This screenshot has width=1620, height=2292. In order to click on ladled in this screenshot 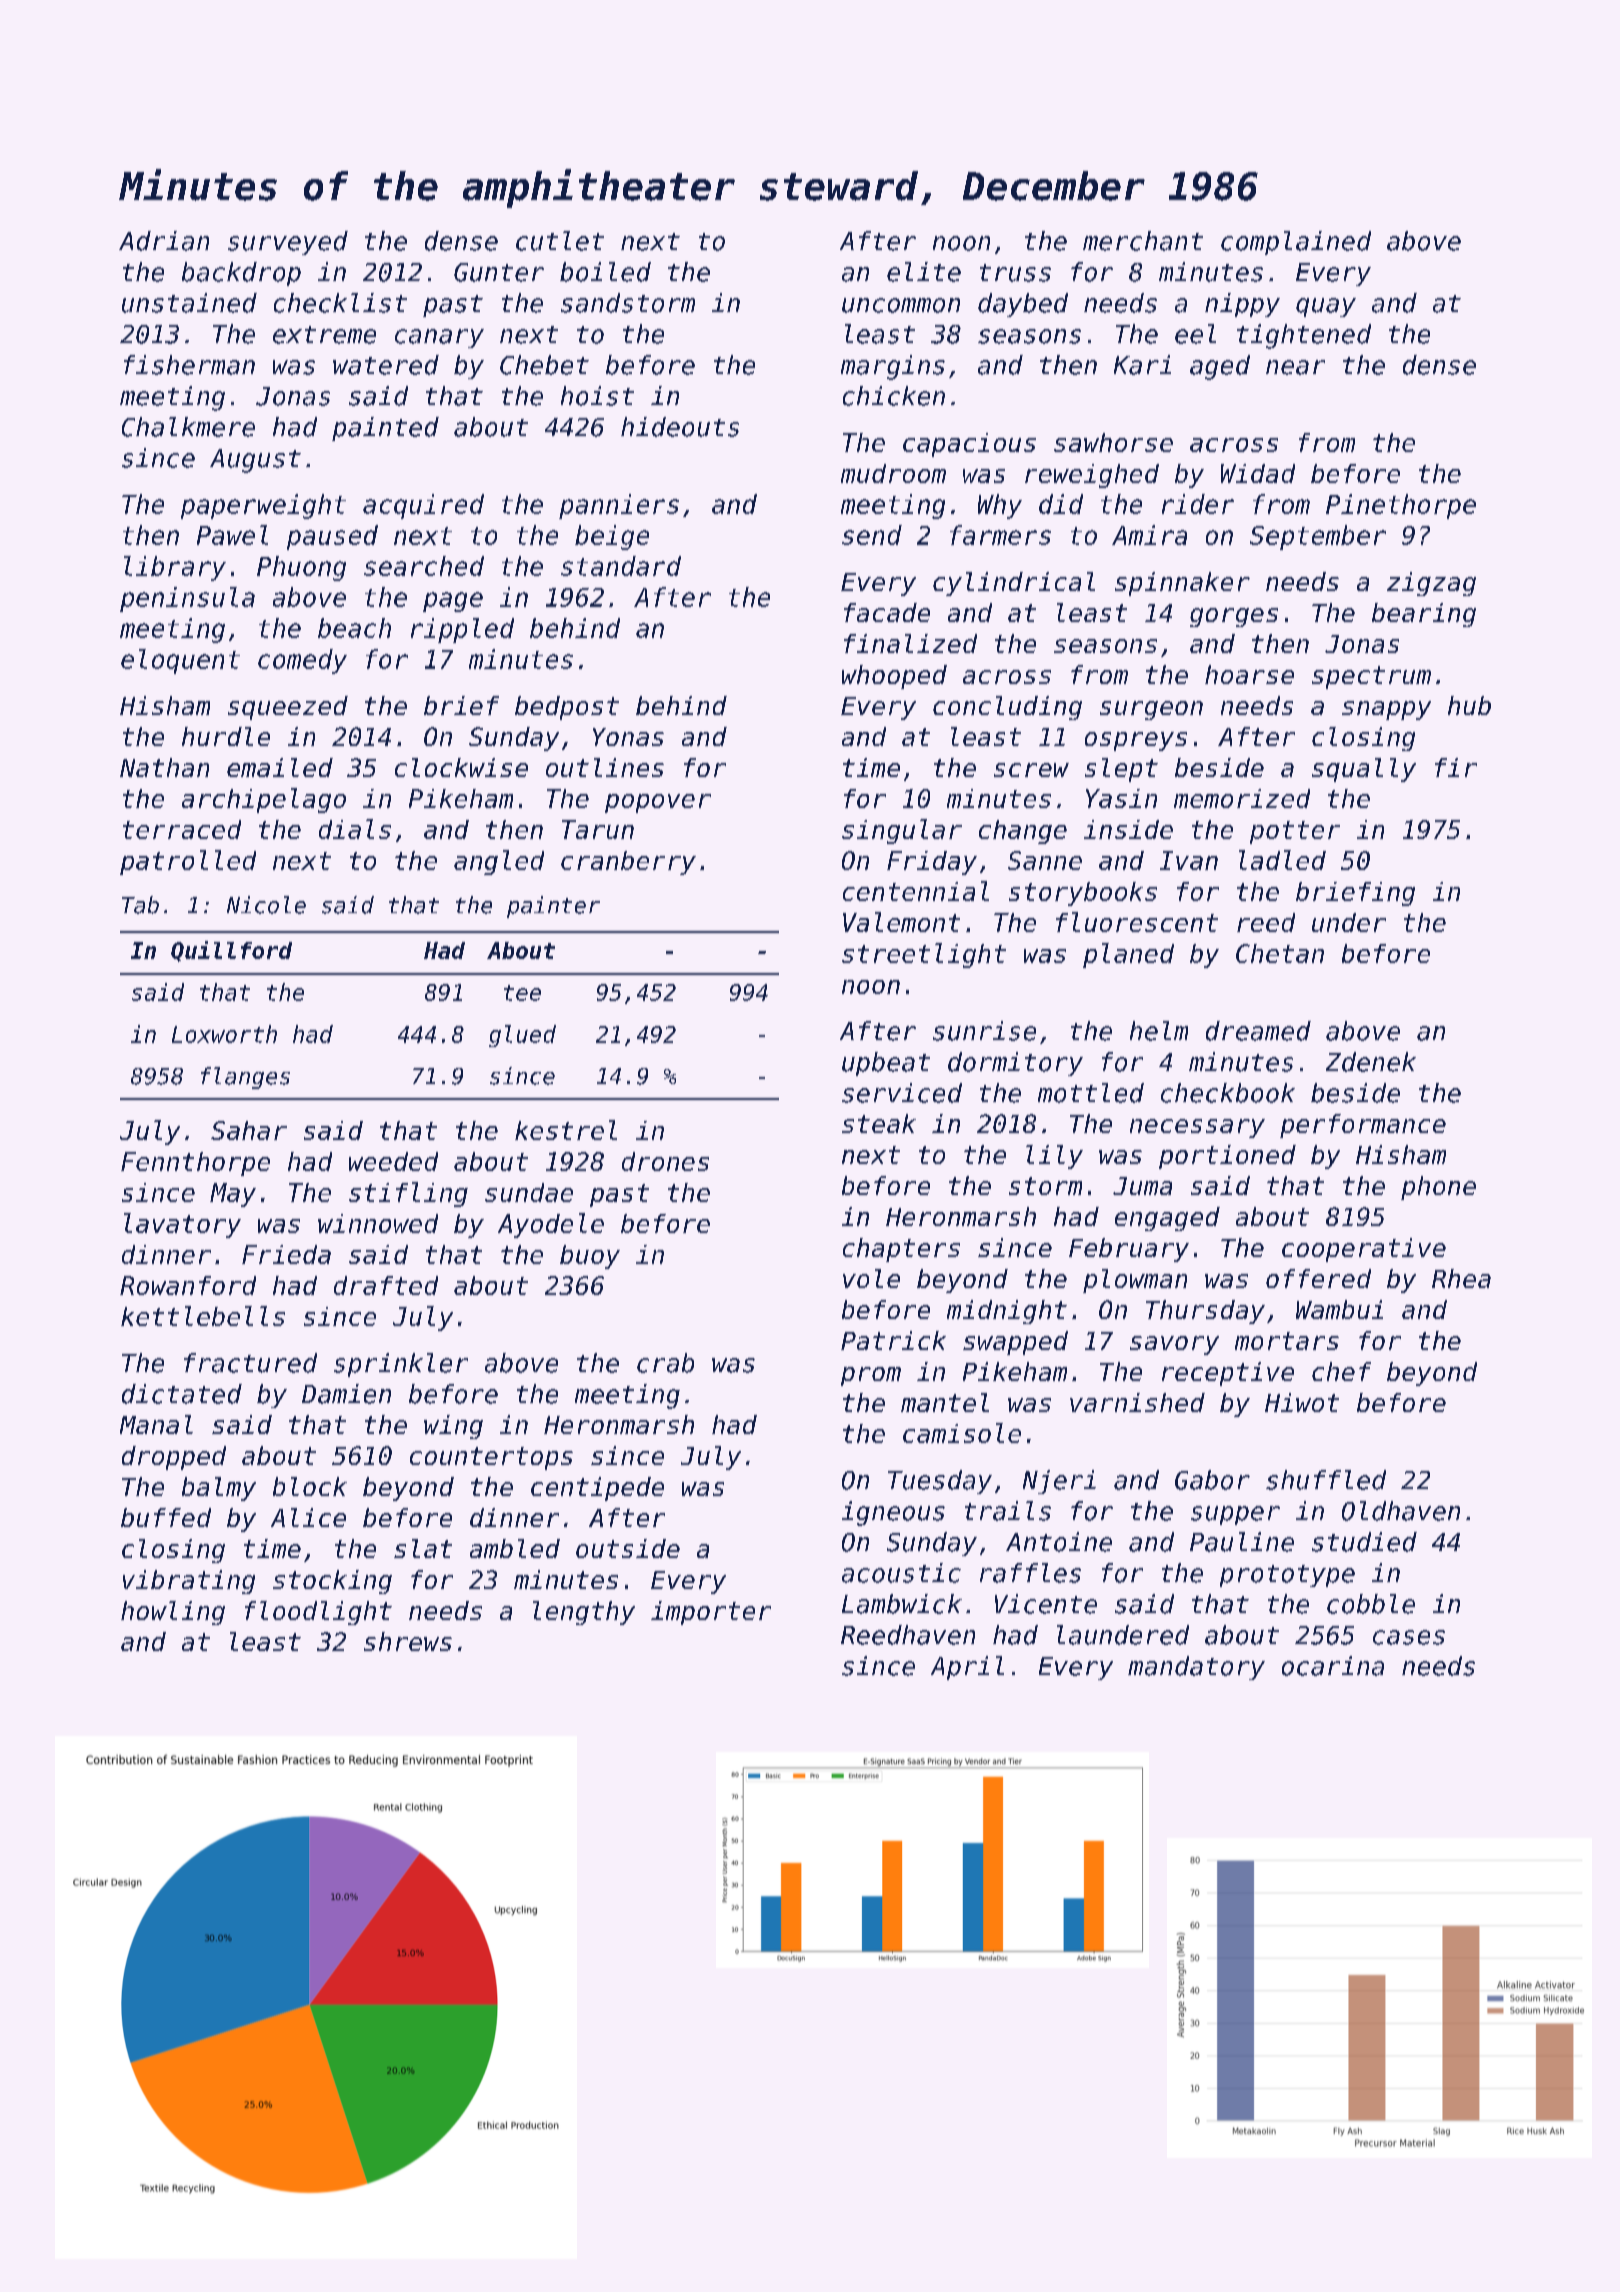, I will do `click(1282, 860)`.
